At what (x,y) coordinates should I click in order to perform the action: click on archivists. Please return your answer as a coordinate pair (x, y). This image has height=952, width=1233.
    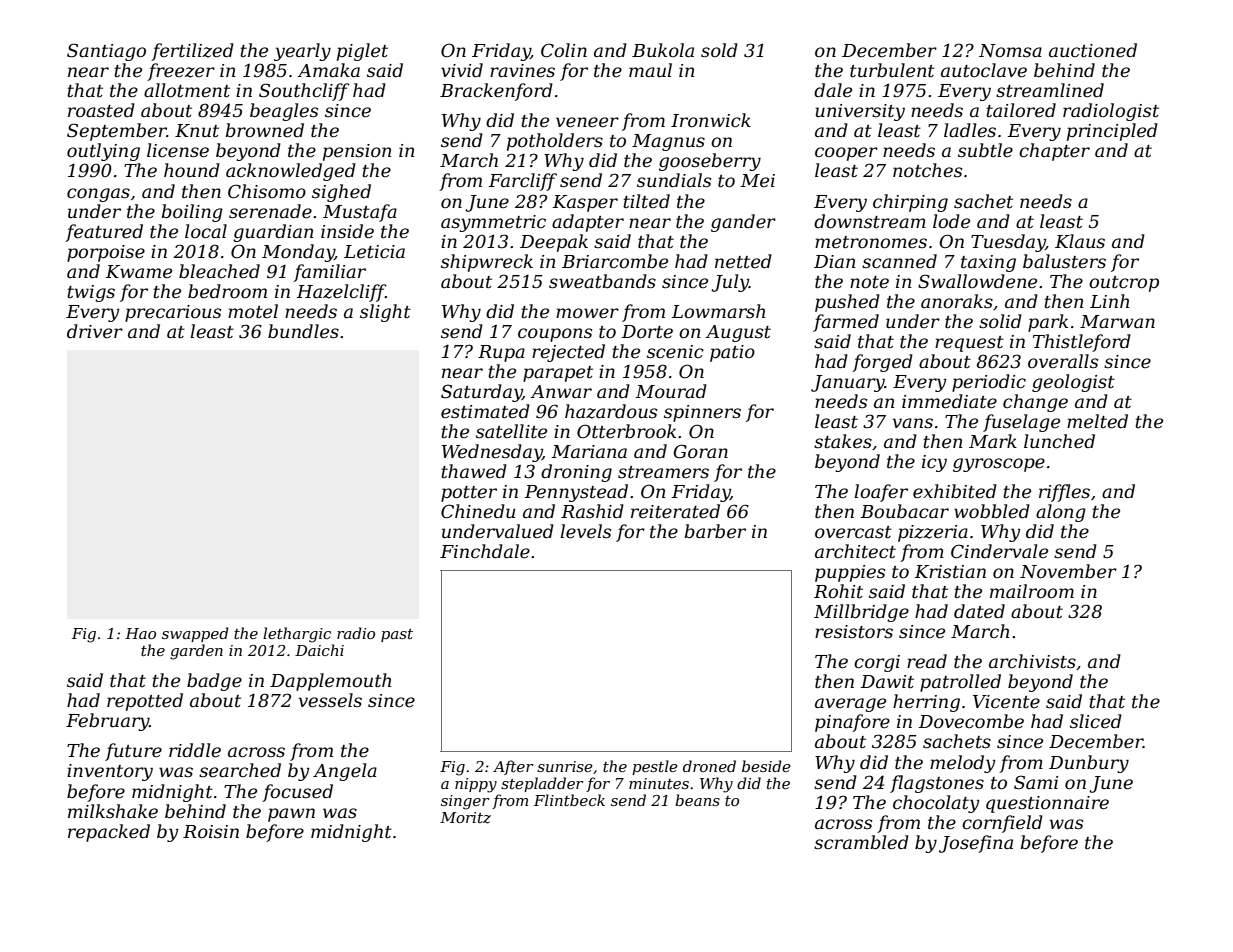
    Looking at the image, I should click on (1032, 661).
